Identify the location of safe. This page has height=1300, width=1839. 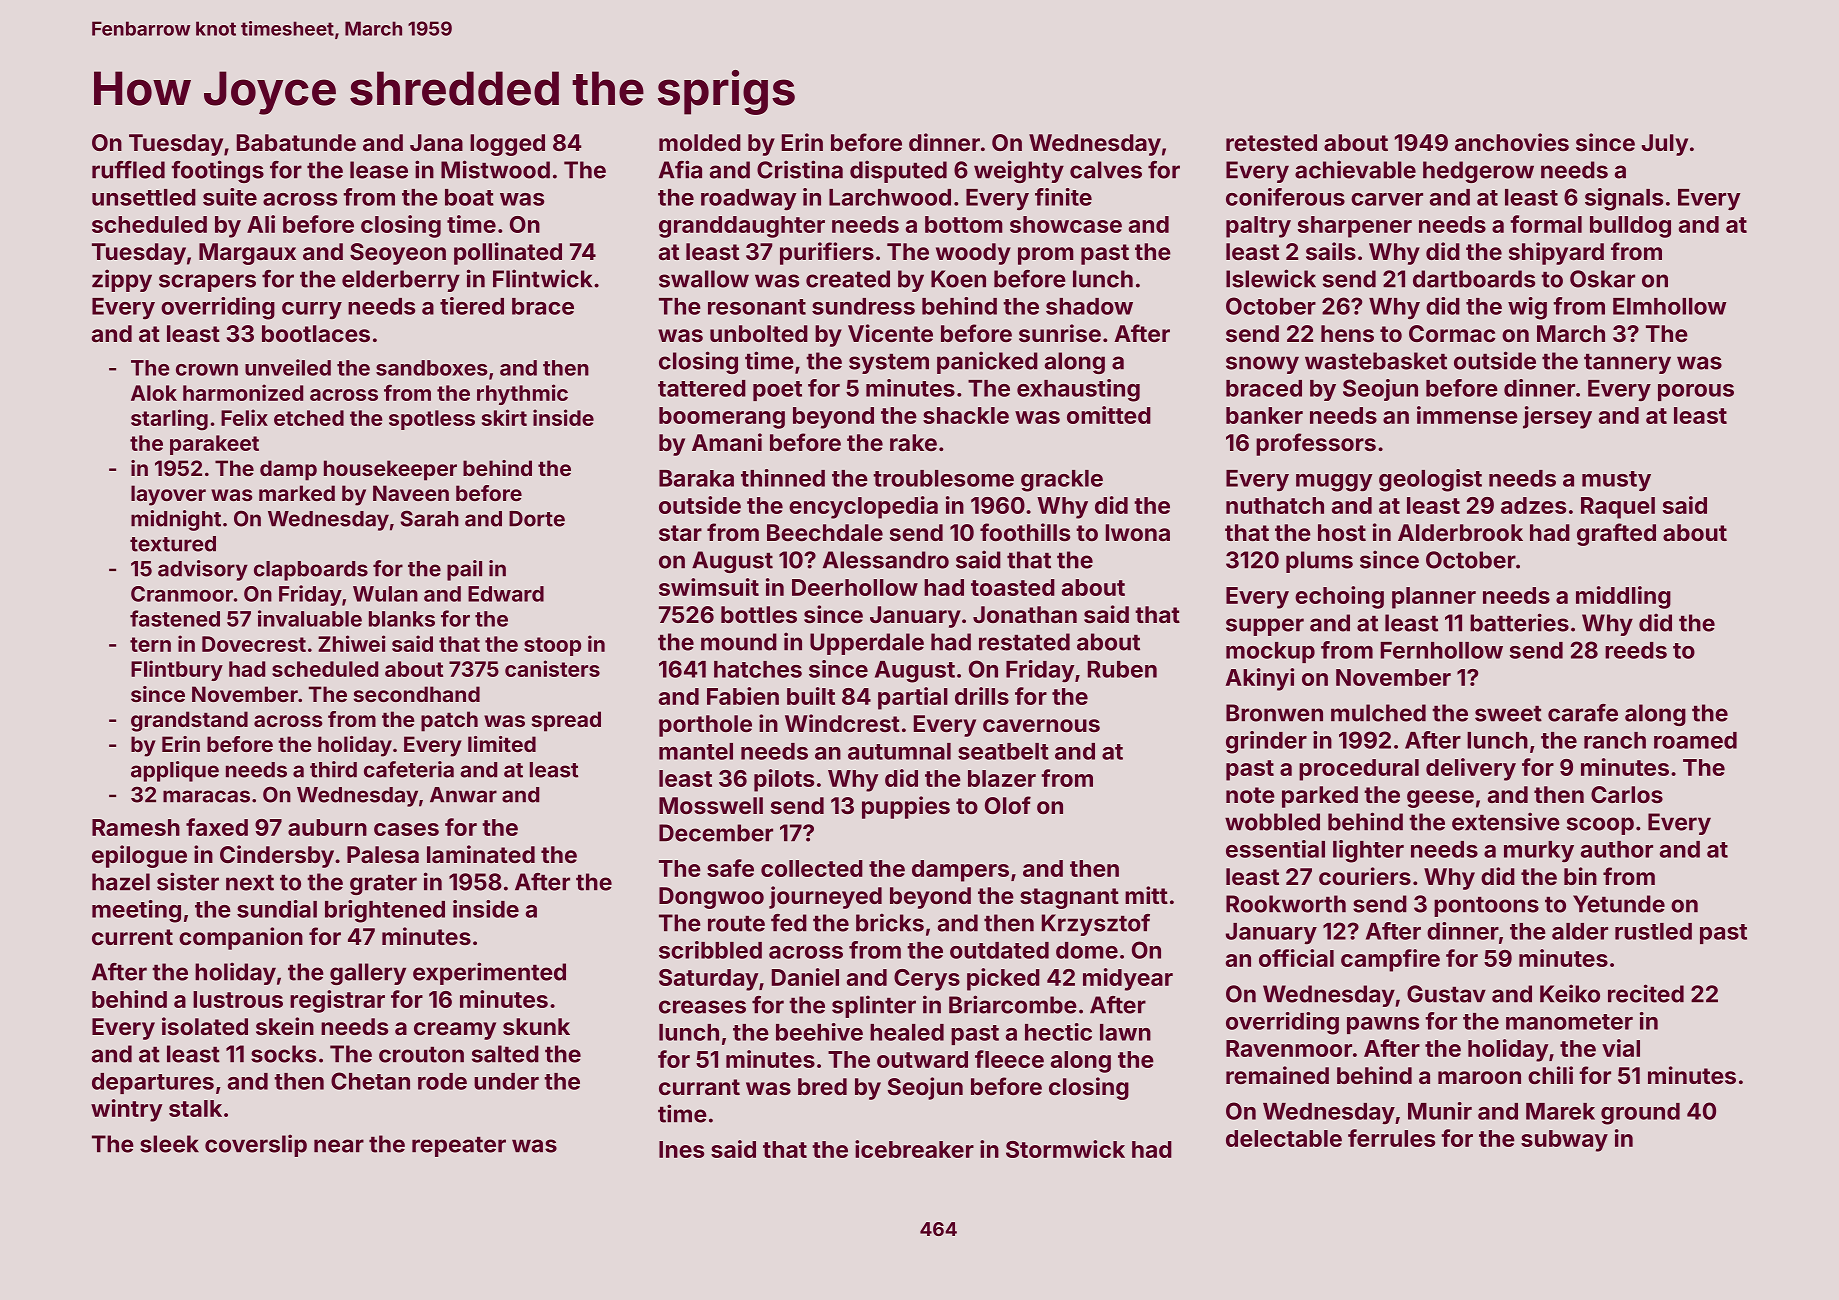
(730, 868).
